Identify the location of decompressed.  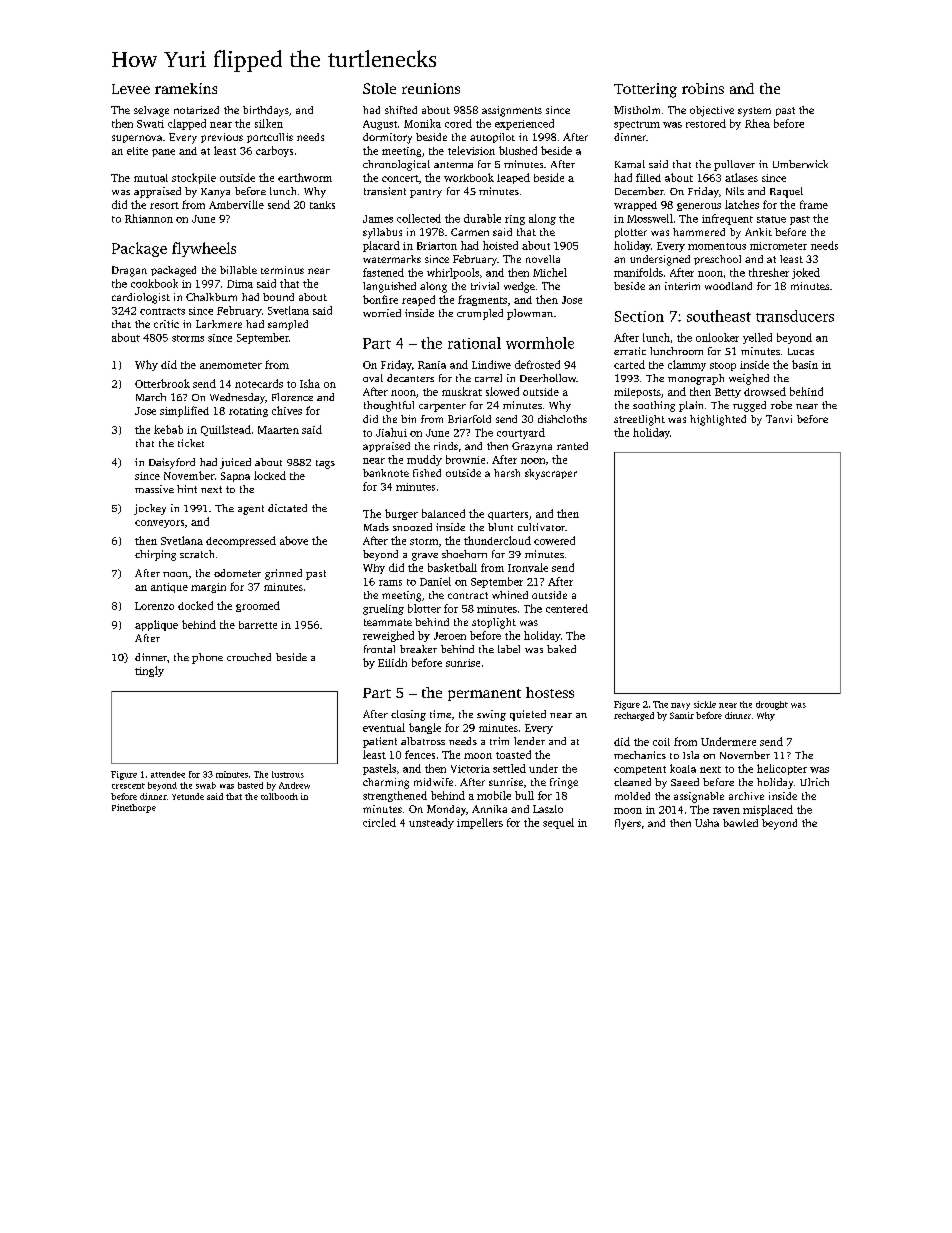
(241, 541).
